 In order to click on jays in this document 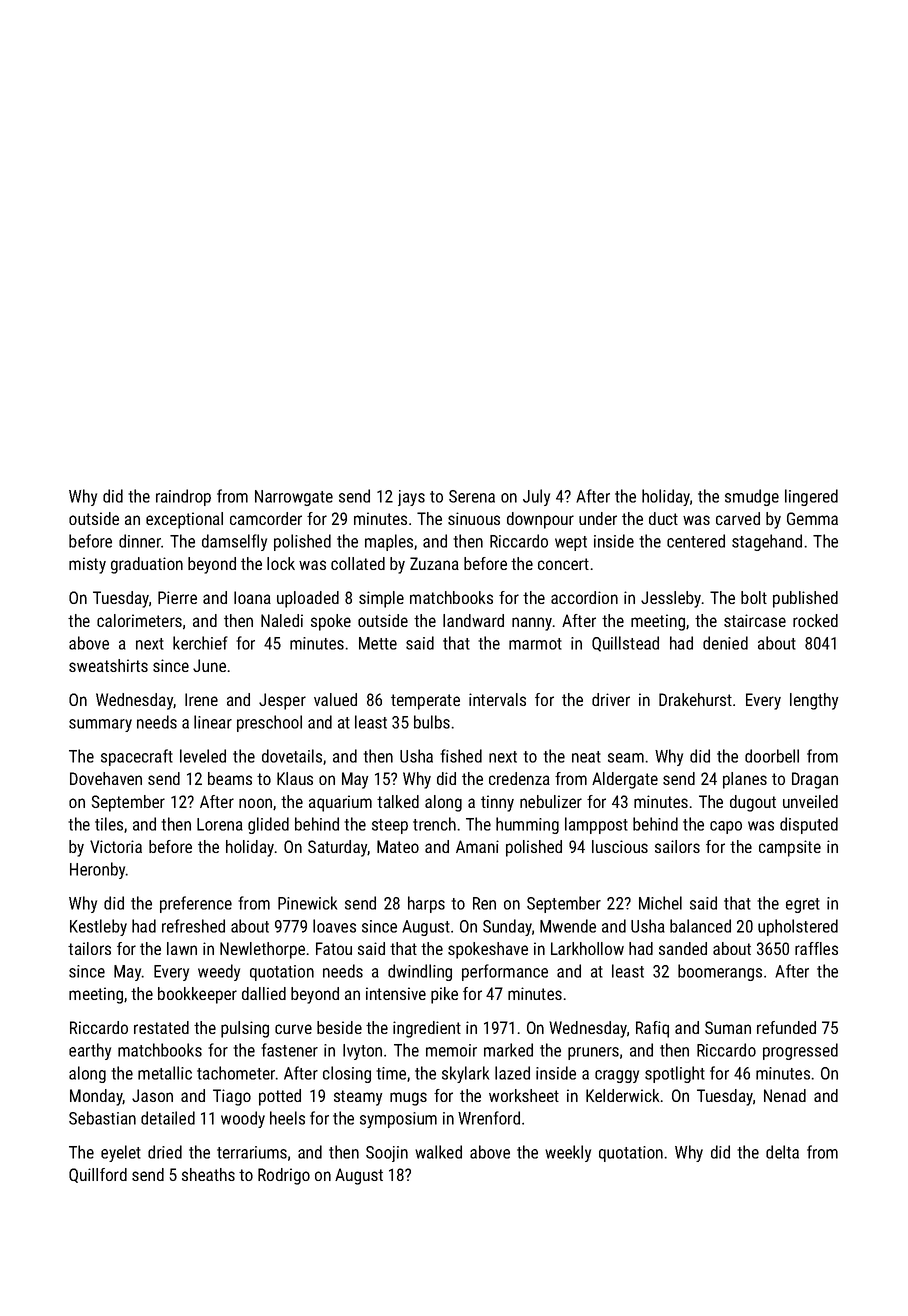, I will do `click(411, 498)`.
